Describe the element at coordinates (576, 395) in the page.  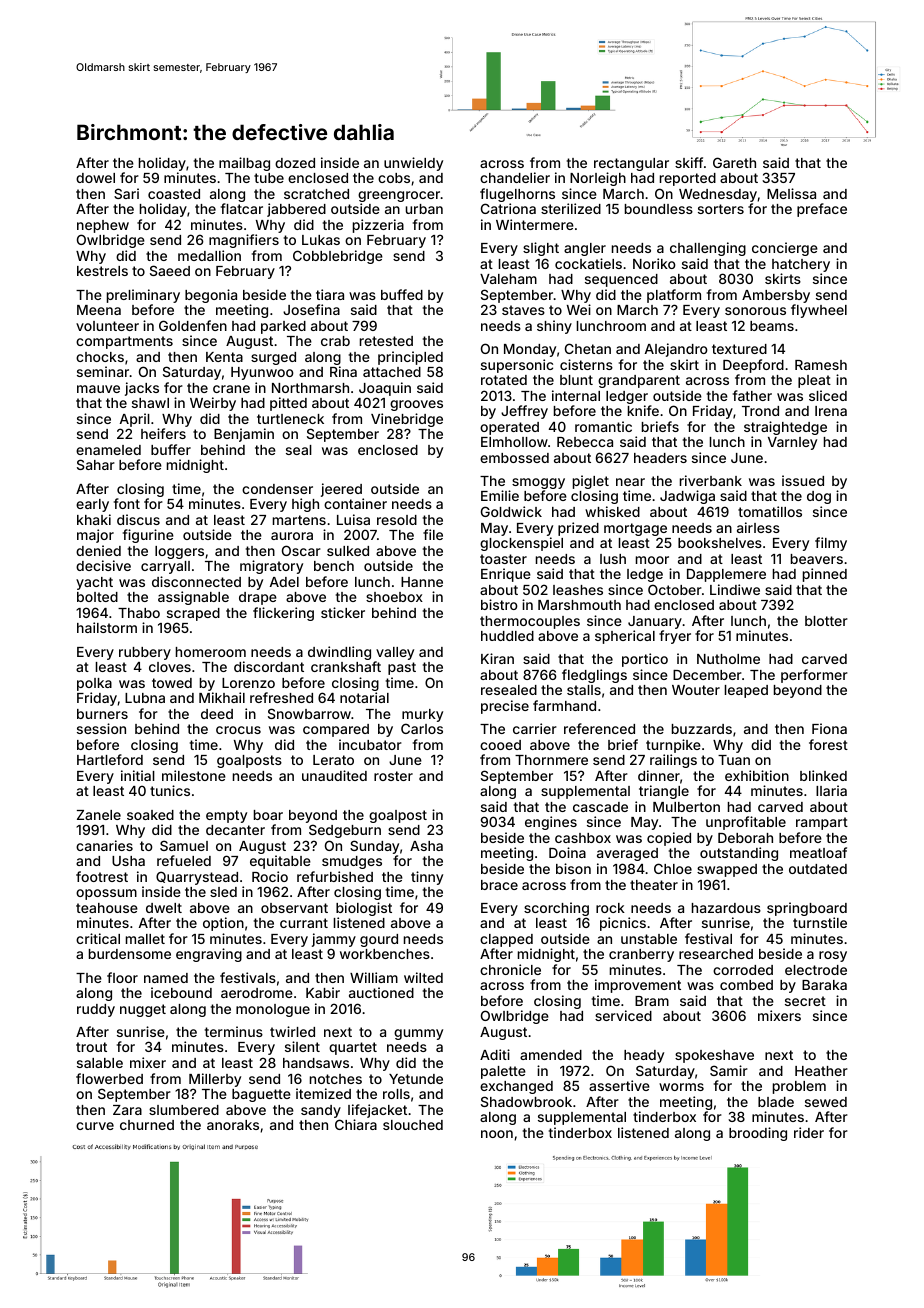
I see `internal` at that location.
